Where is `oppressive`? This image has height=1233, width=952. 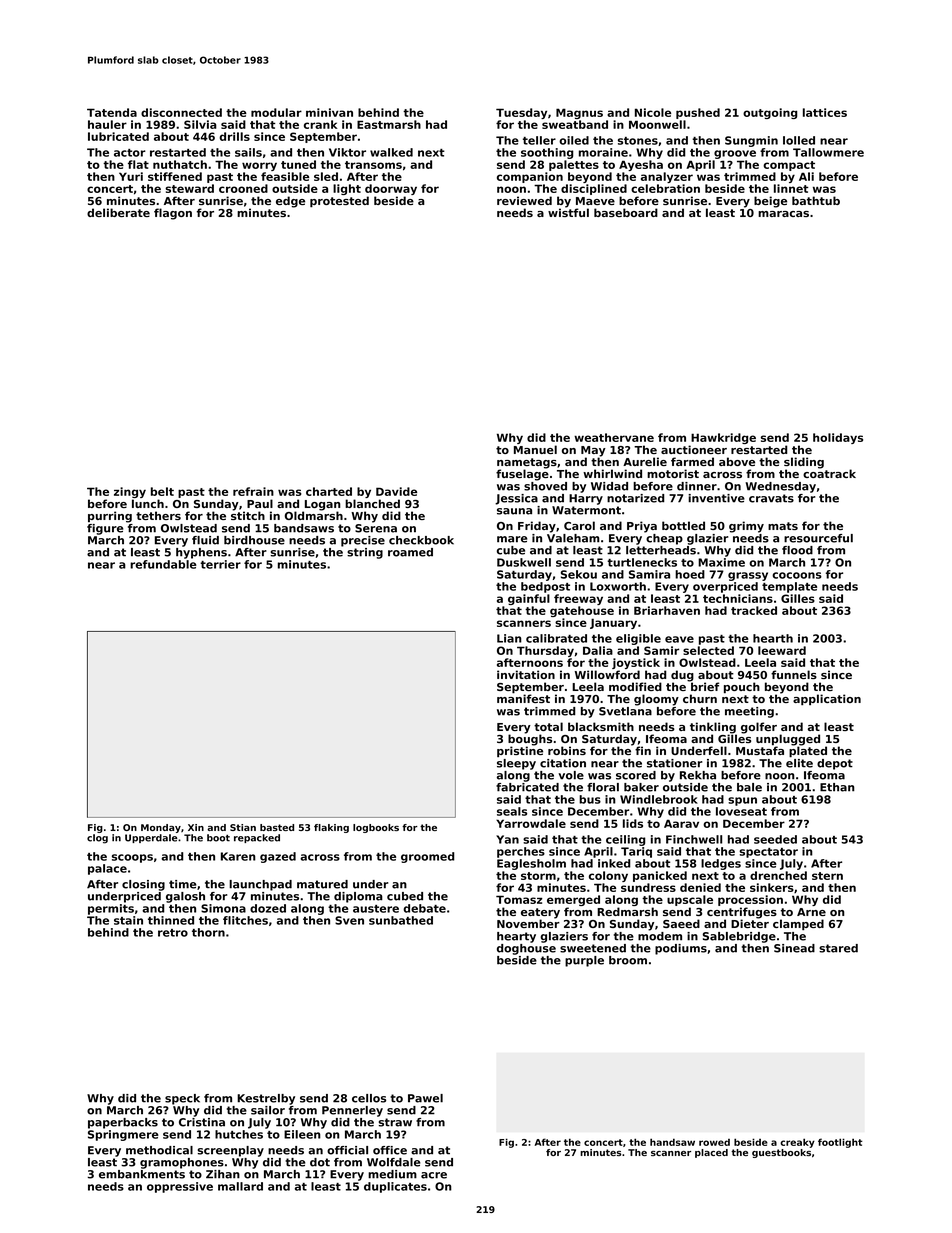
oppressive is located at coordinates (180, 1187).
